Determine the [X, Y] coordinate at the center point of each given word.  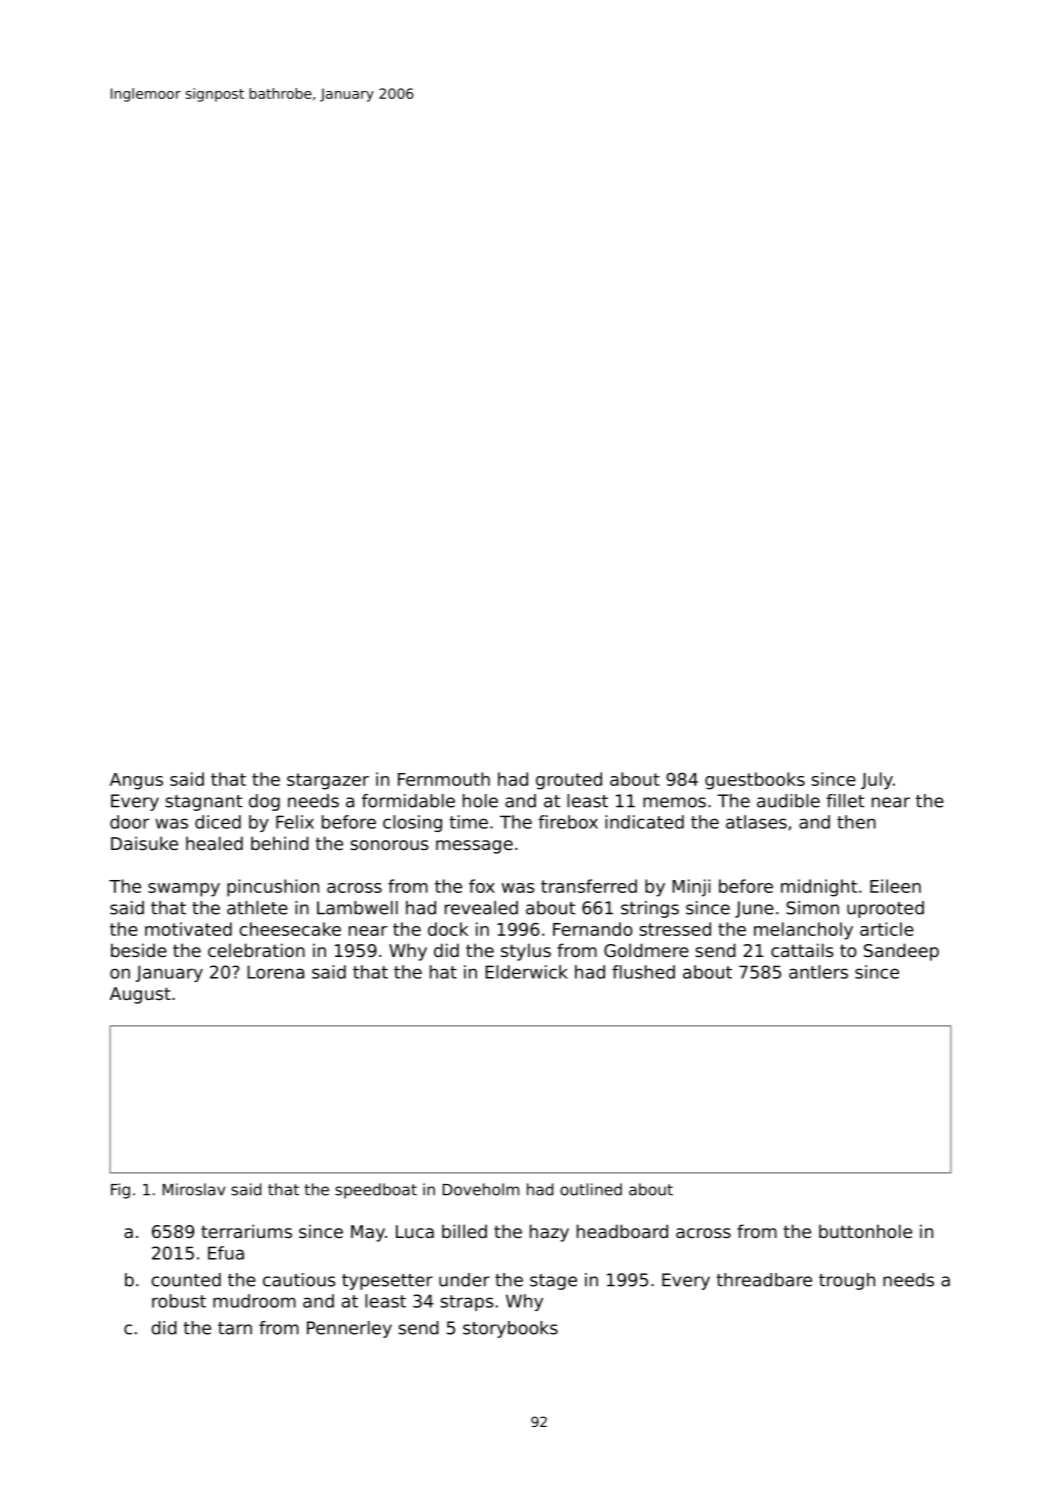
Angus [136, 781]
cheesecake [290, 929]
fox [482, 886]
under [464, 1280]
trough [847, 1281]
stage [553, 1282]
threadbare [764, 1280]
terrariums [246, 1231]
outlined [591, 1189]
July [877, 781]
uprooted [885, 909]
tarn [235, 1328]
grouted [569, 781]
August [140, 995]
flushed [643, 972]
